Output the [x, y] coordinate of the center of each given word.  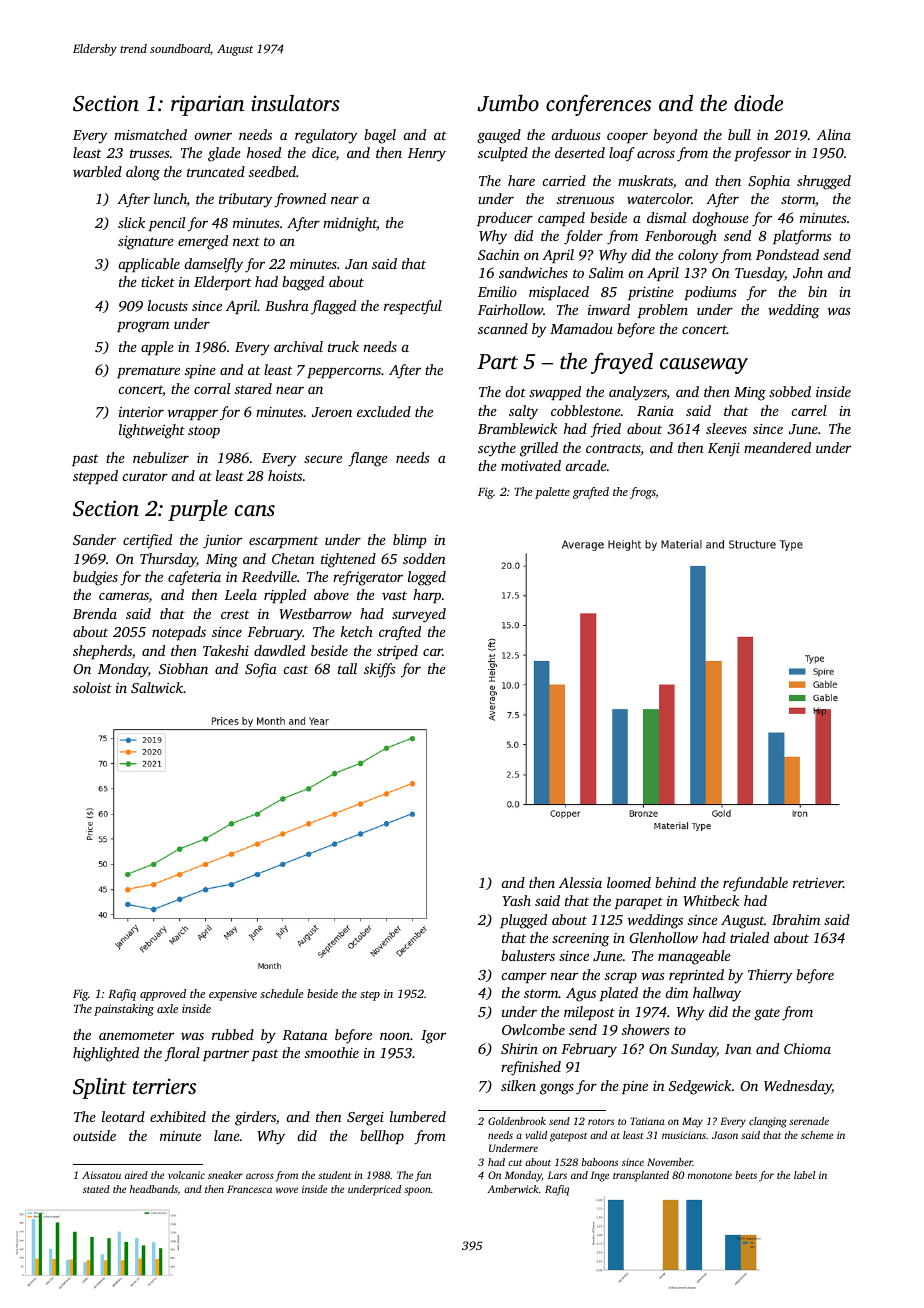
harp [427, 596]
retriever [818, 883]
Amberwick [513, 1189]
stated [96, 1189]
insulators [295, 102]
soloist [92, 687]
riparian [207, 105]
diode [758, 102]
